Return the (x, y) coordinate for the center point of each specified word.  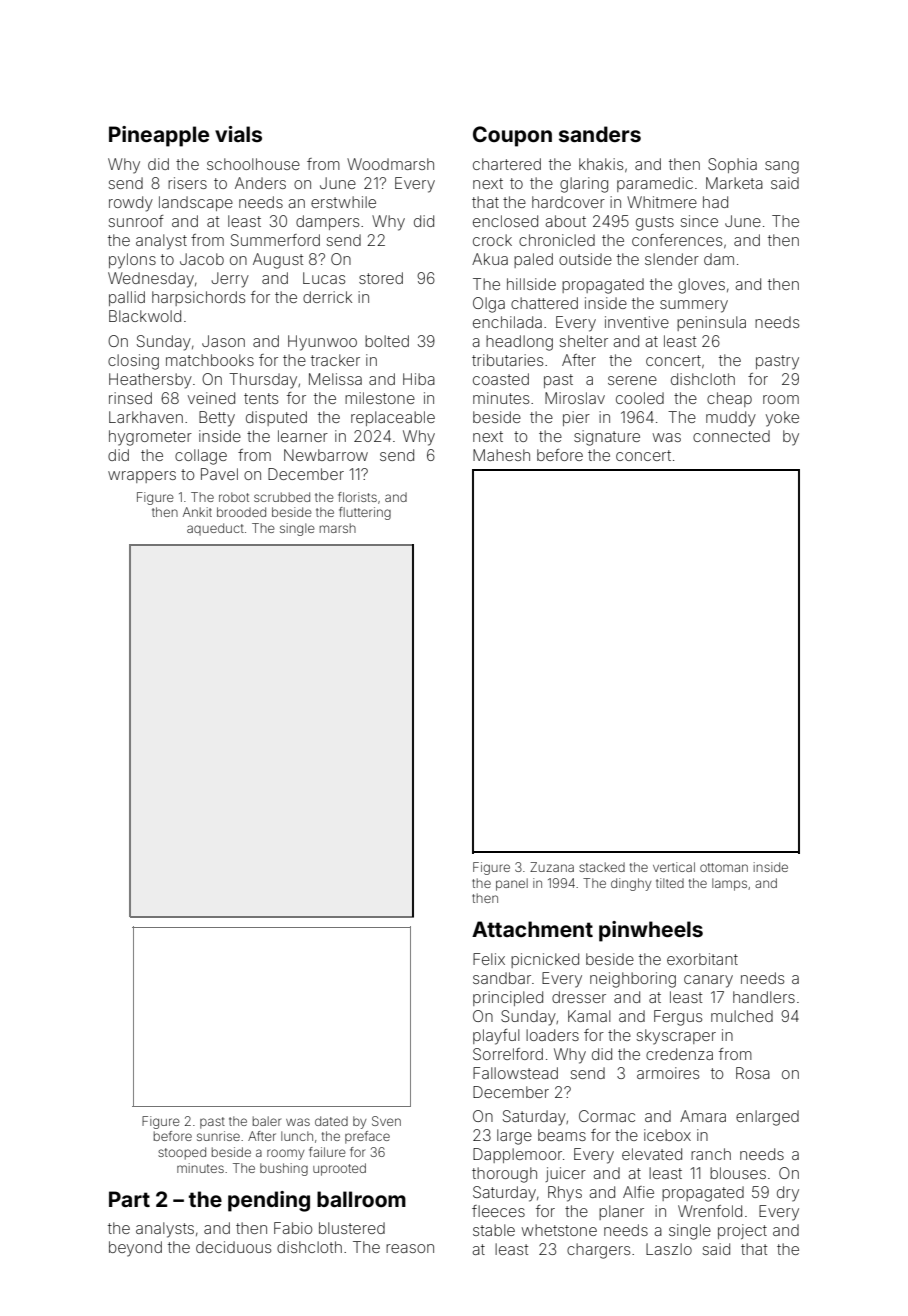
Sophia (732, 165)
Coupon (512, 136)
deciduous (233, 1247)
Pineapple (159, 136)
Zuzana (552, 867)
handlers (764, 997)
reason (410, 1248)
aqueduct (215, 529)
